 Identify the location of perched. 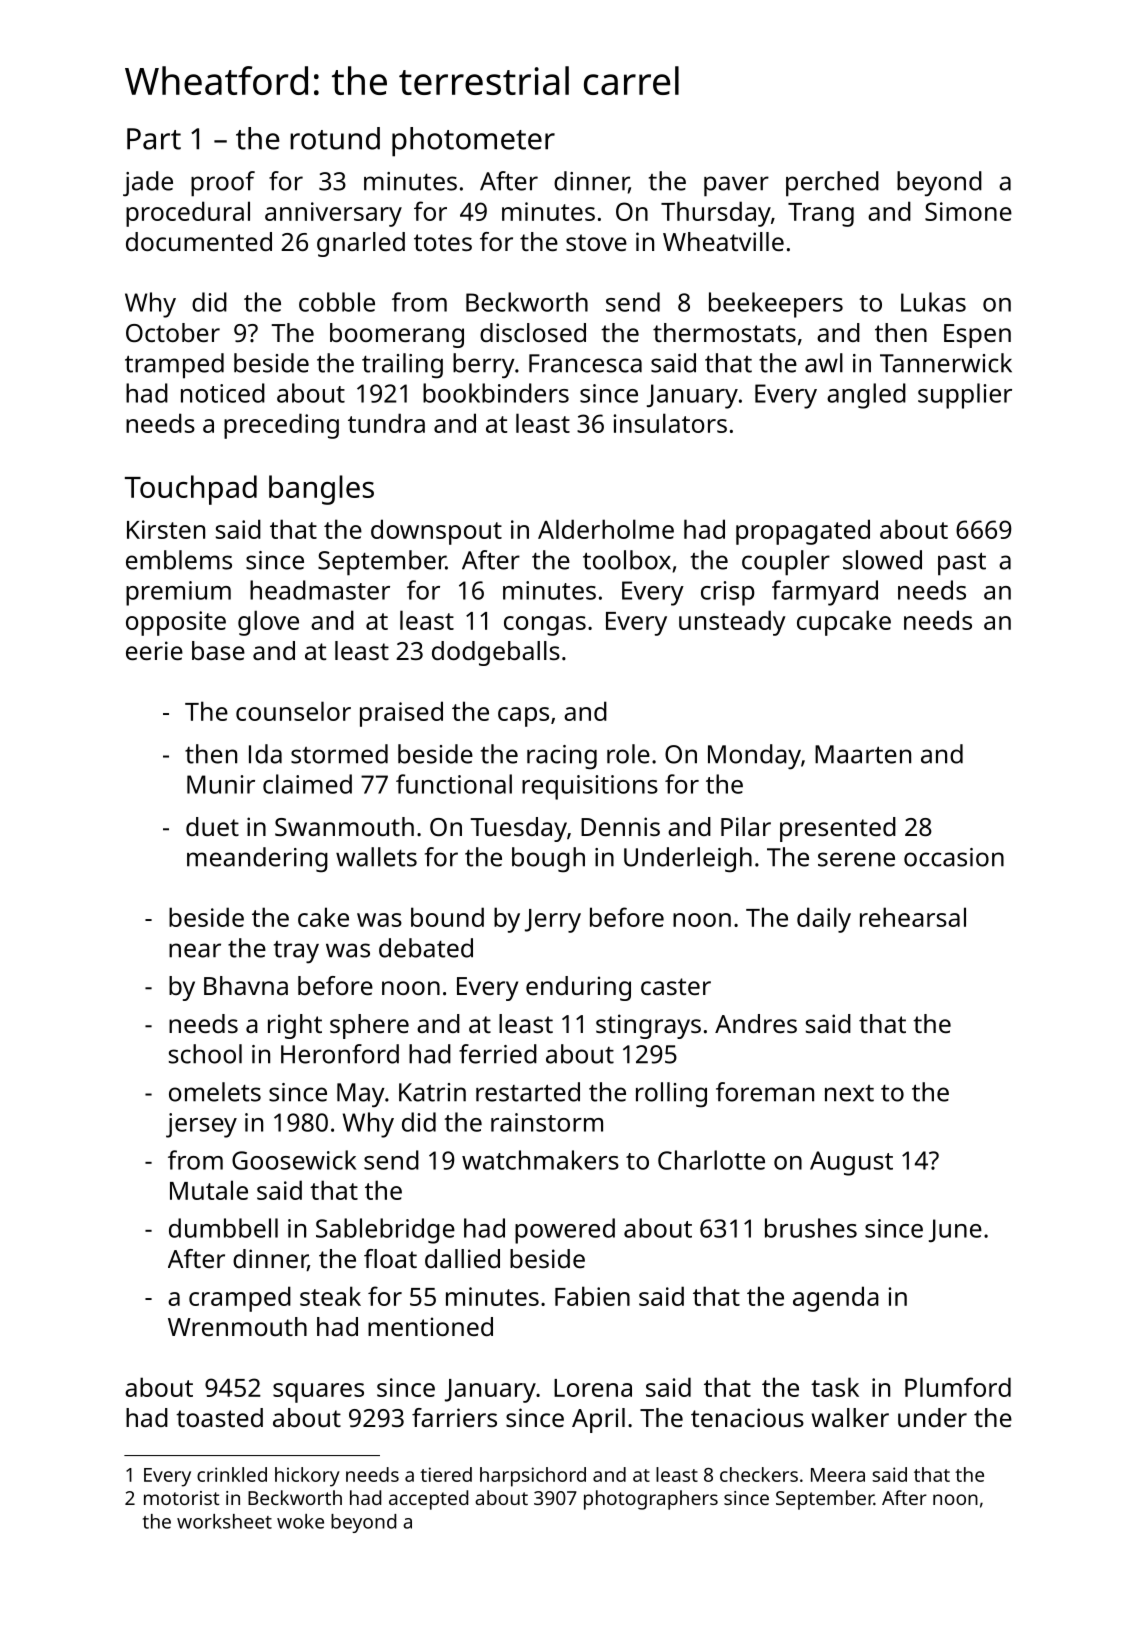
(832, 184).
